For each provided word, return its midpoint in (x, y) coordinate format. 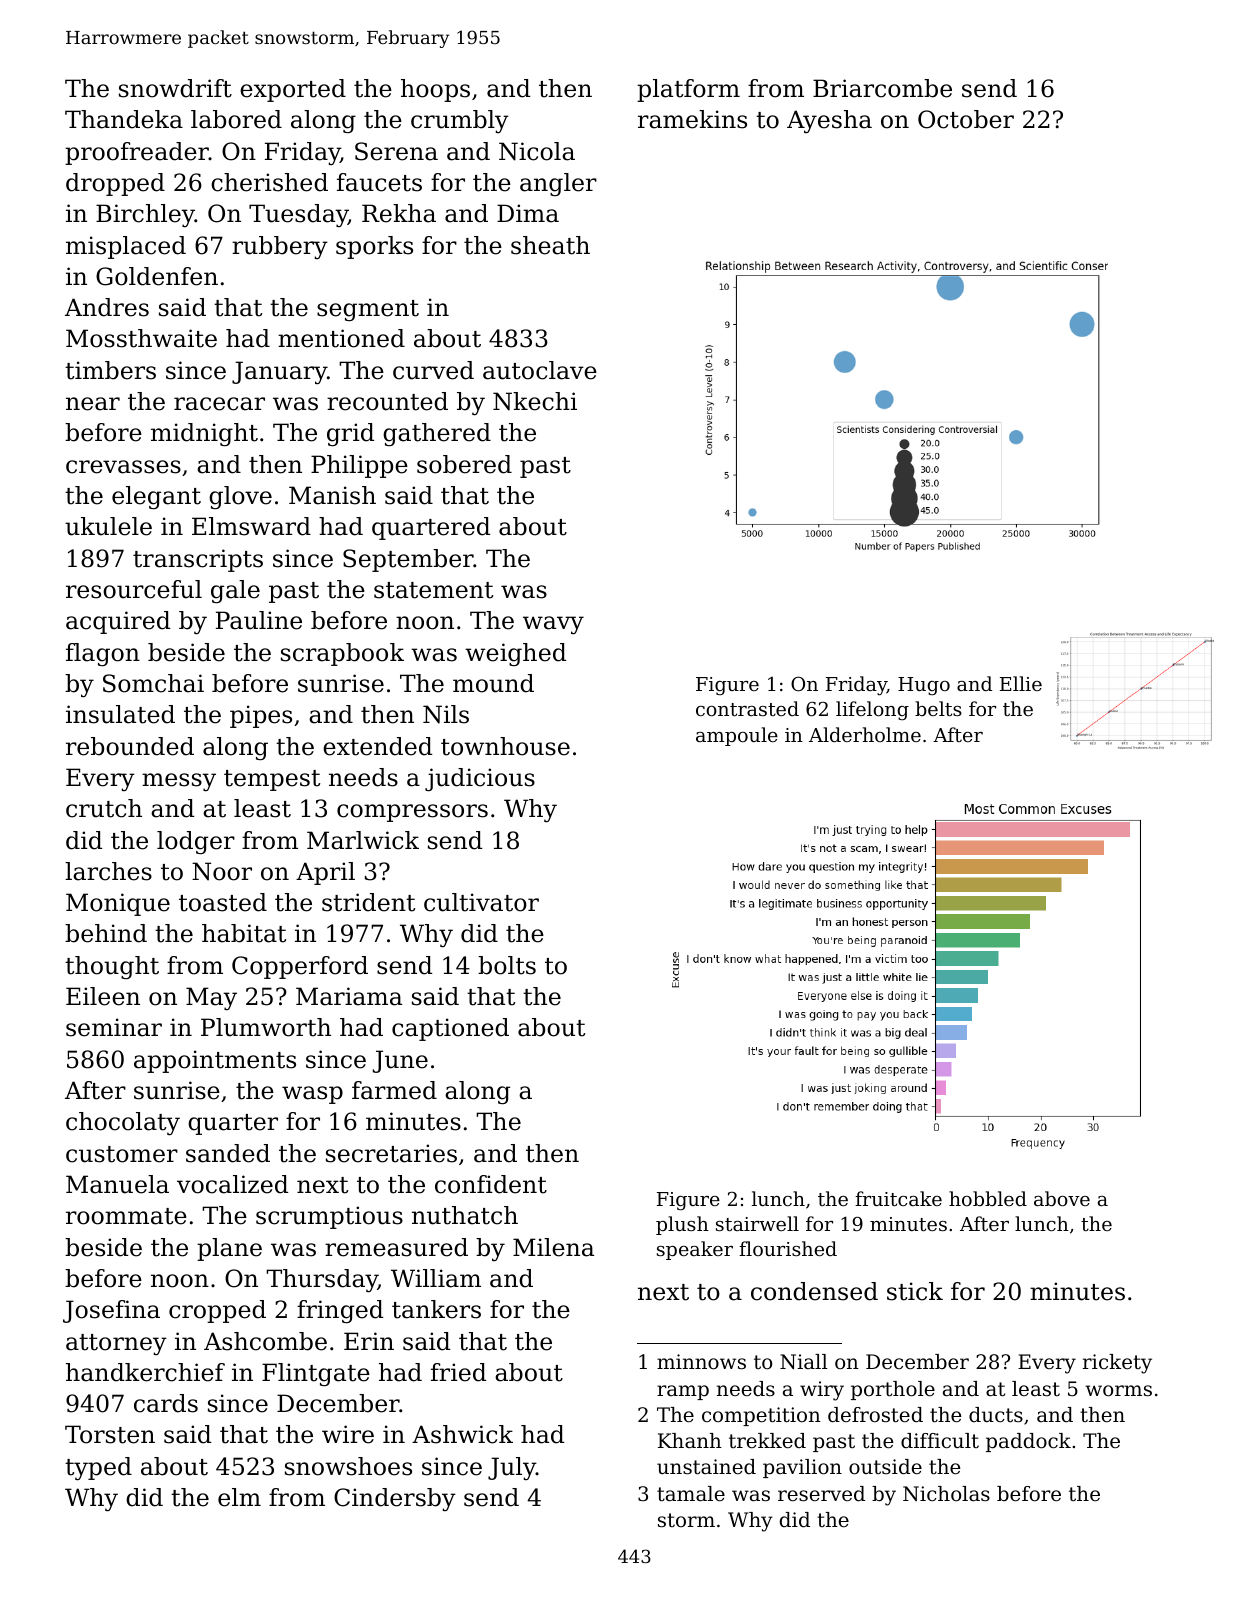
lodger (196, 842)
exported (293, 90)
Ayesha (829, 121)
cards (166, 1403)
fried (458, 1372)
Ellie (1021, 683)
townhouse (505, 746)
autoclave (540, 370)
